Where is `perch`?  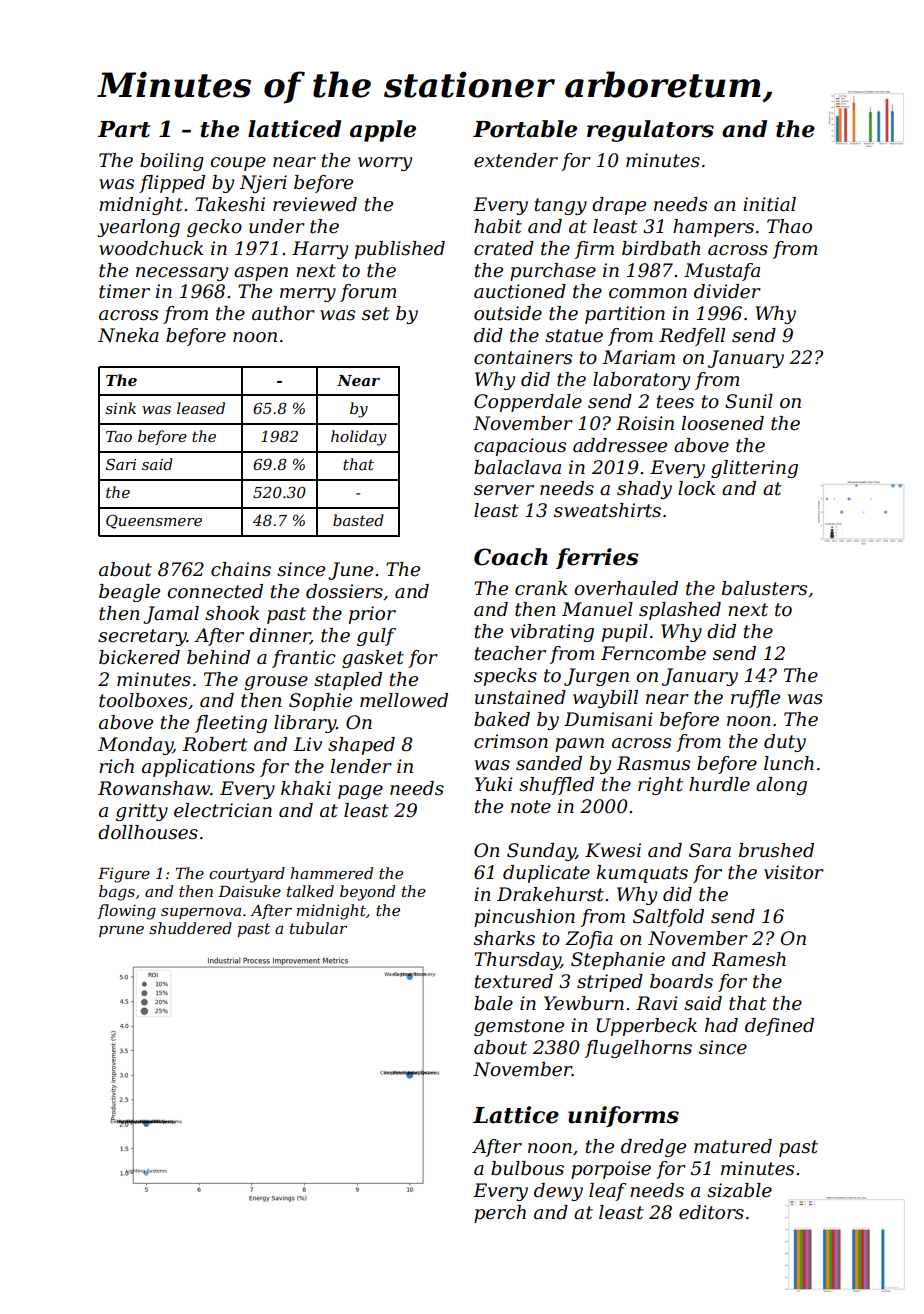 perch is located at coordinates (500, 1214).
